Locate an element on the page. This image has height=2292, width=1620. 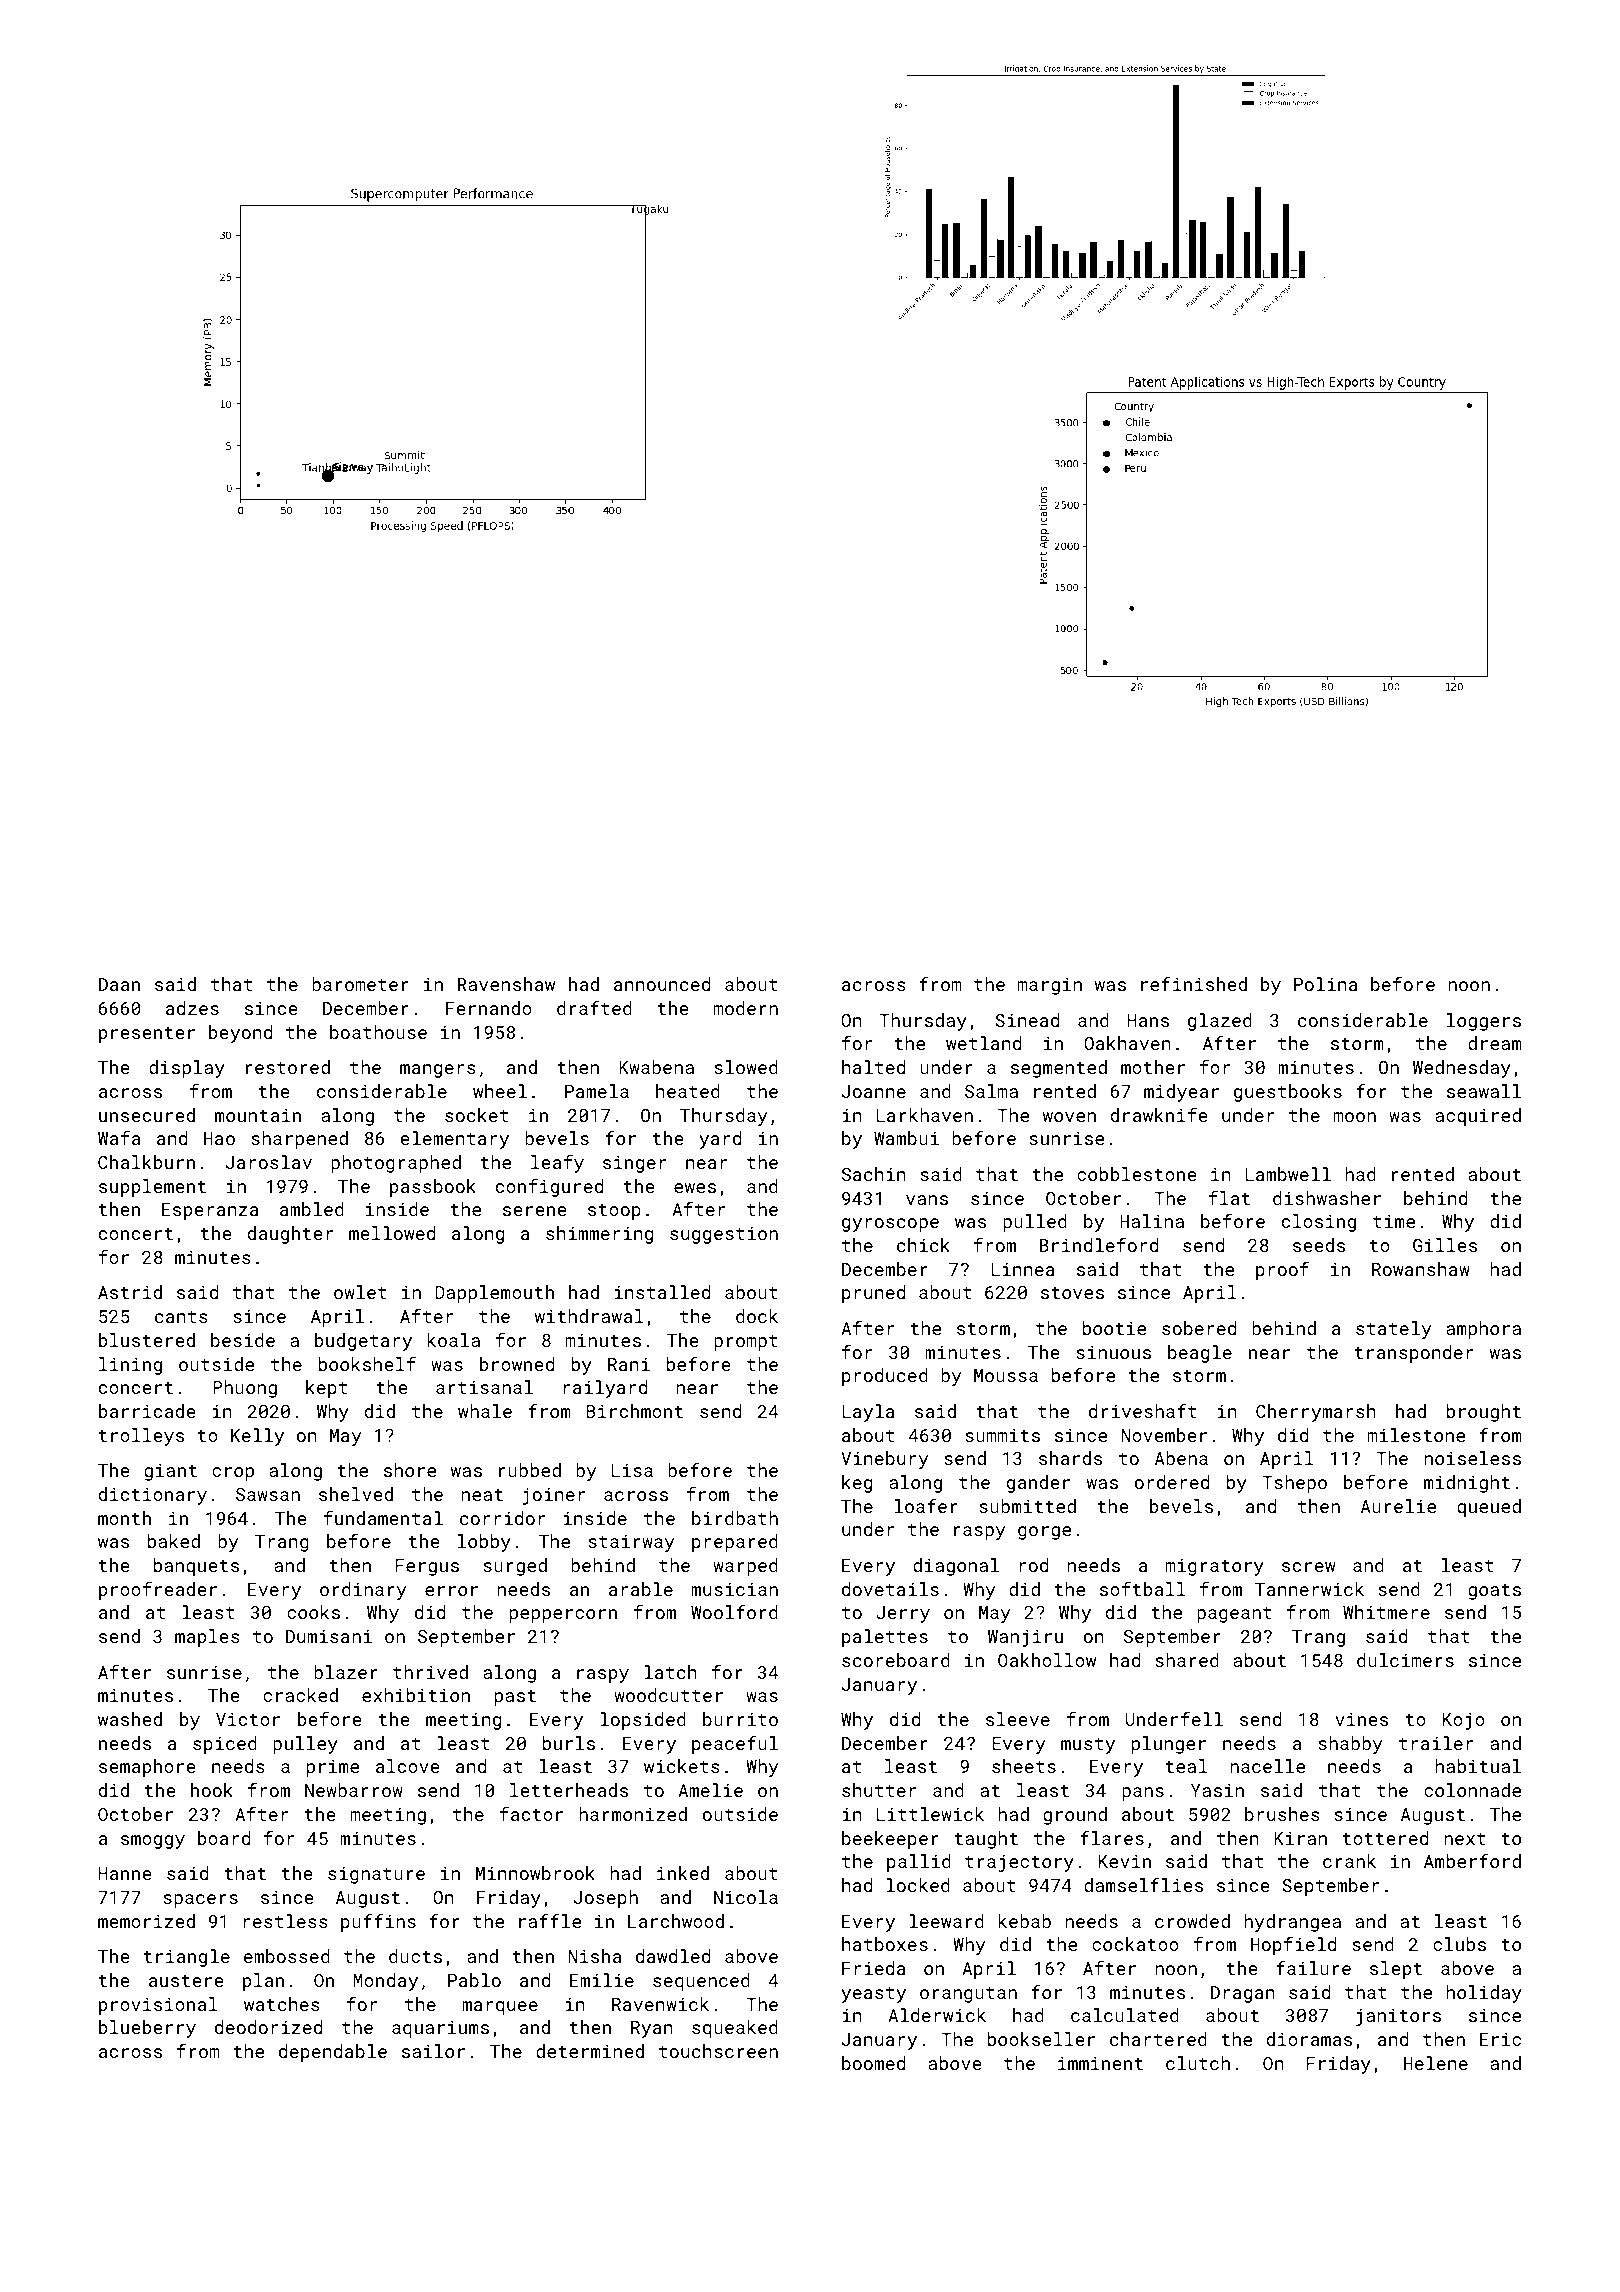
goats is located at coordinates (1494, 1592).
